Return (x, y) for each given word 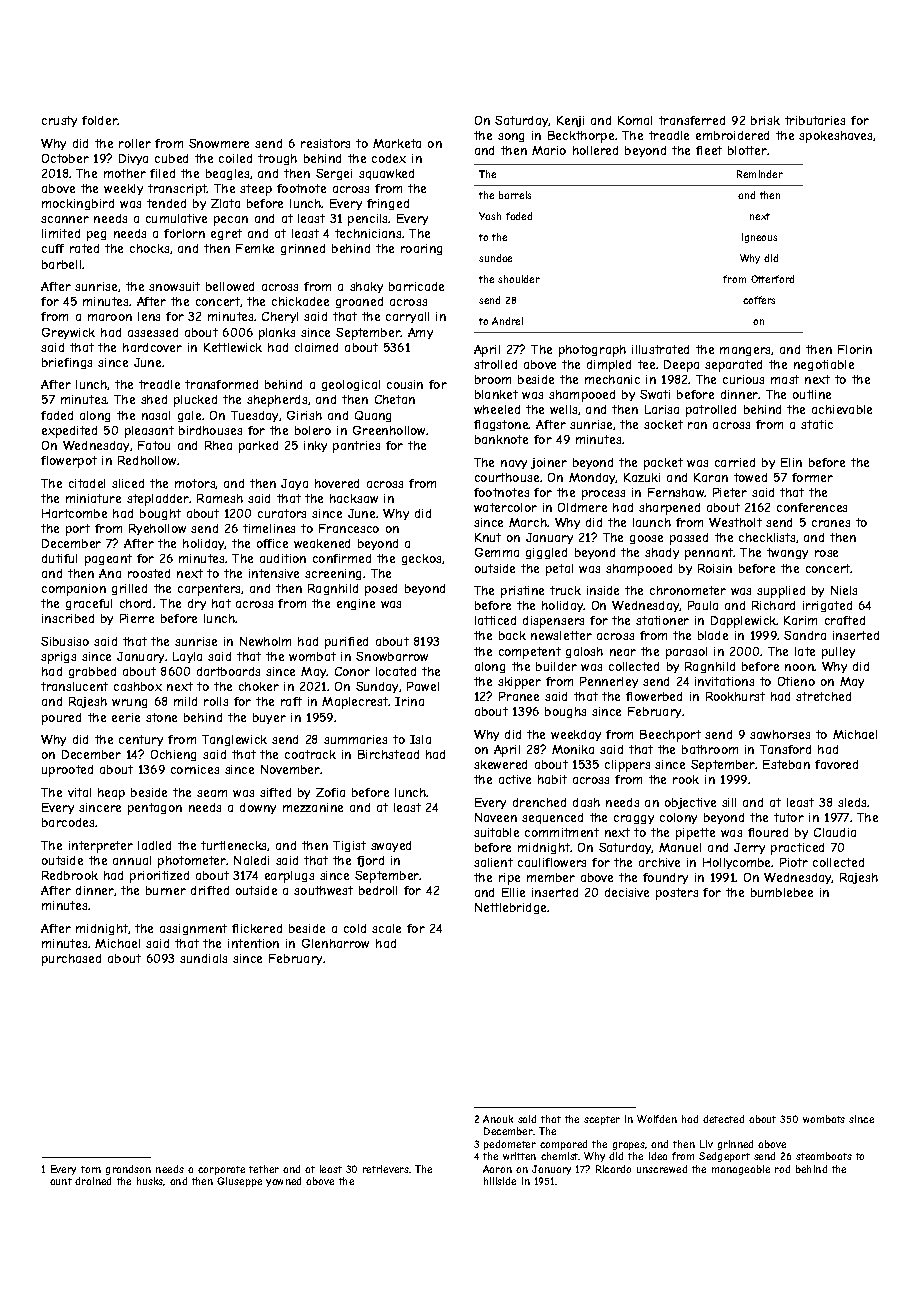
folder (100, 120)
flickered (257, 928)
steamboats (824, 1156)
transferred (692, 120)
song (511, 137)
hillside (500, 1181)
